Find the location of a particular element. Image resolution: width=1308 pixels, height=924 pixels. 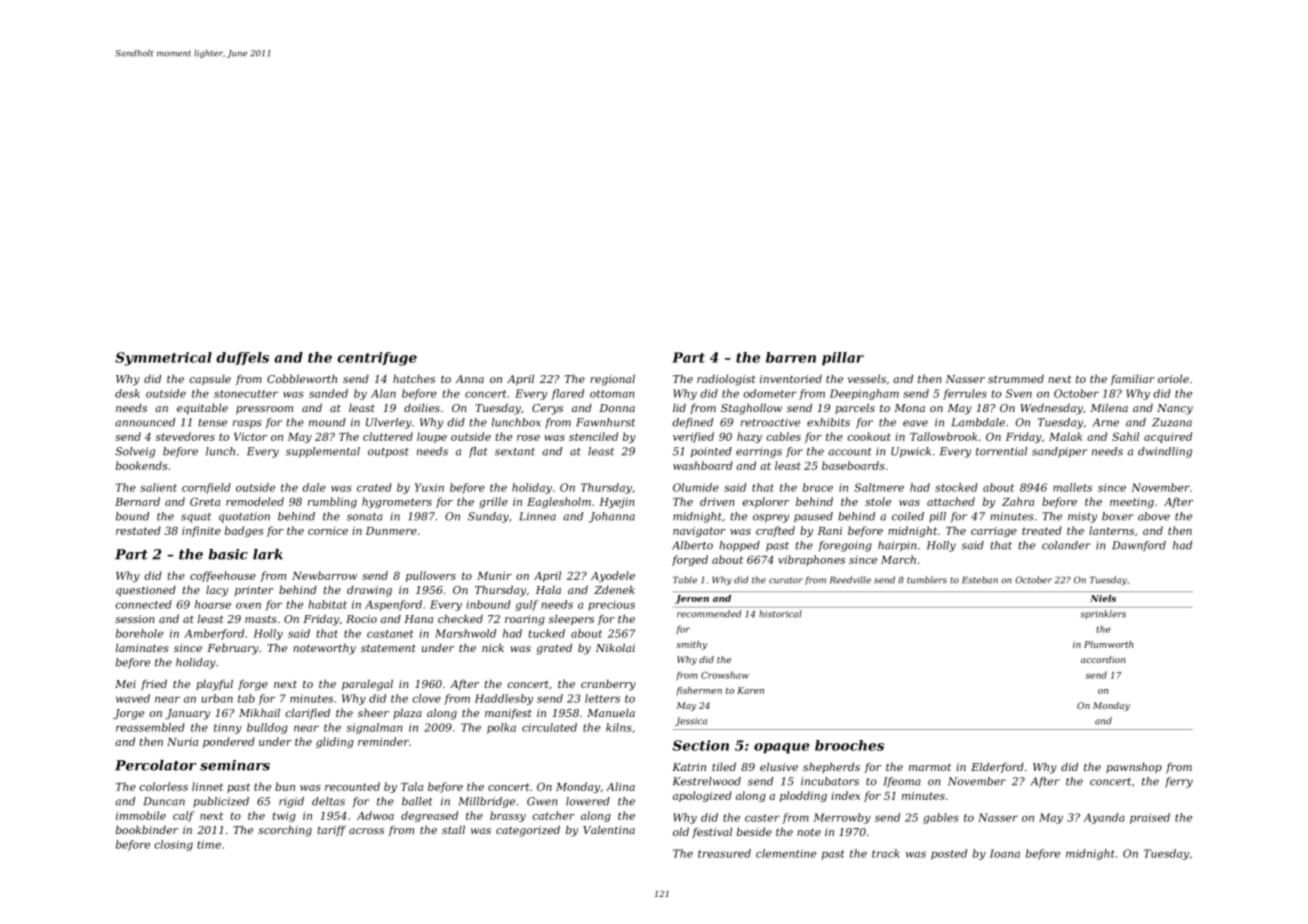

Esteban is located at coordinates (980, 580).
